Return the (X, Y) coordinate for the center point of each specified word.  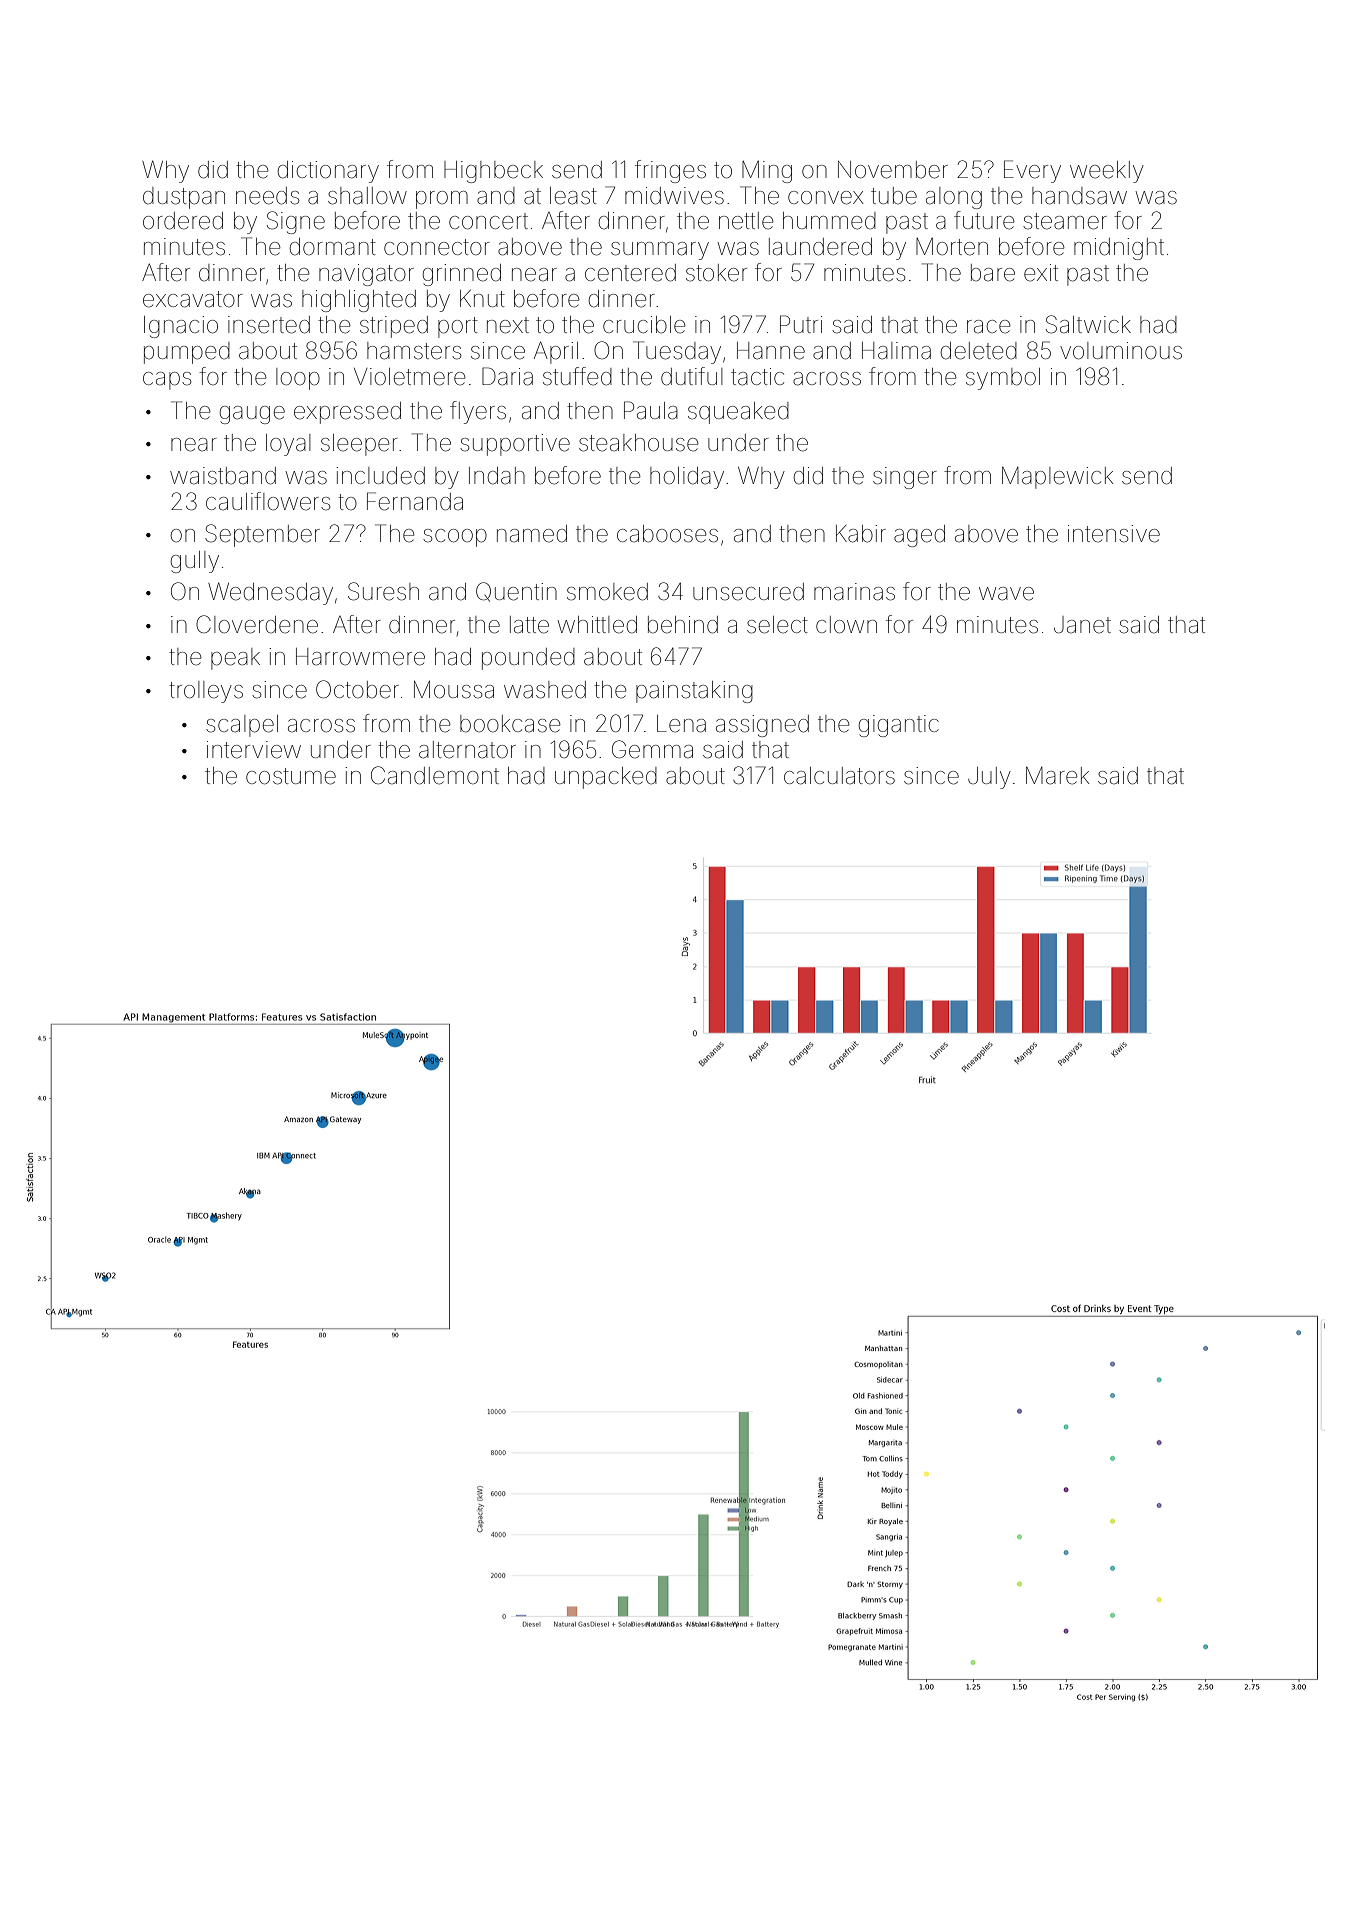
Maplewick (1057, 478)
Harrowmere (360, 657)
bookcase (510, 724)
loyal (288, 445)
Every (1032, 171)
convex (826, 198)
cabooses (667, 534)
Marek (1057, 776)
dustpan (184, 198)
